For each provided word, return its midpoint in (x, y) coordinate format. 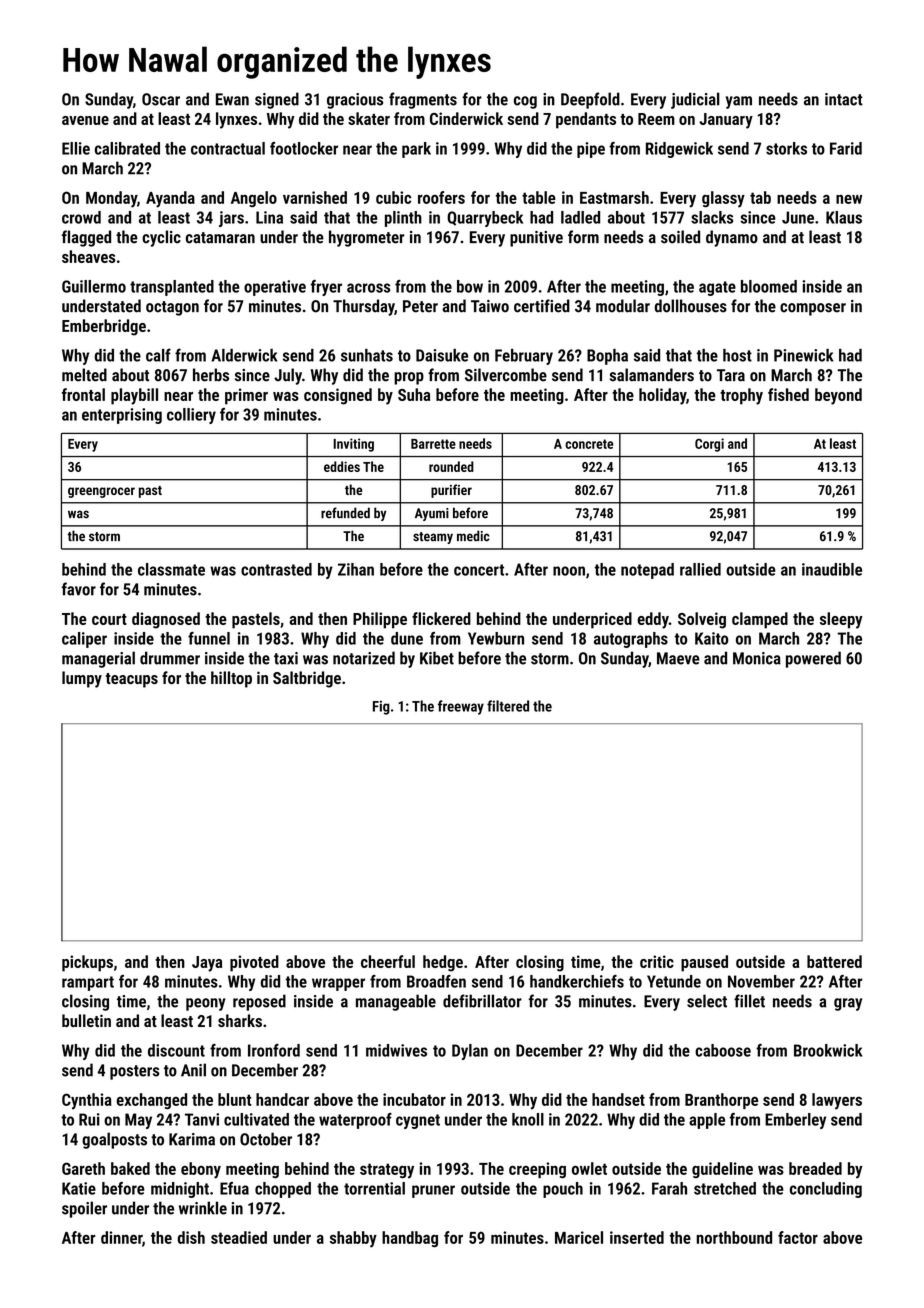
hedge (443, 963)
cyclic (161, 238)
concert (479, 570)
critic (657, 961)
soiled (680, 237)
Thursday (364, 307)
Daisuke (442, 355)
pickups (87, 963)
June (798, 217)
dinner (121, 1237)
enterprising (122, 416)
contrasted (276, 569)
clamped (760, 620)
